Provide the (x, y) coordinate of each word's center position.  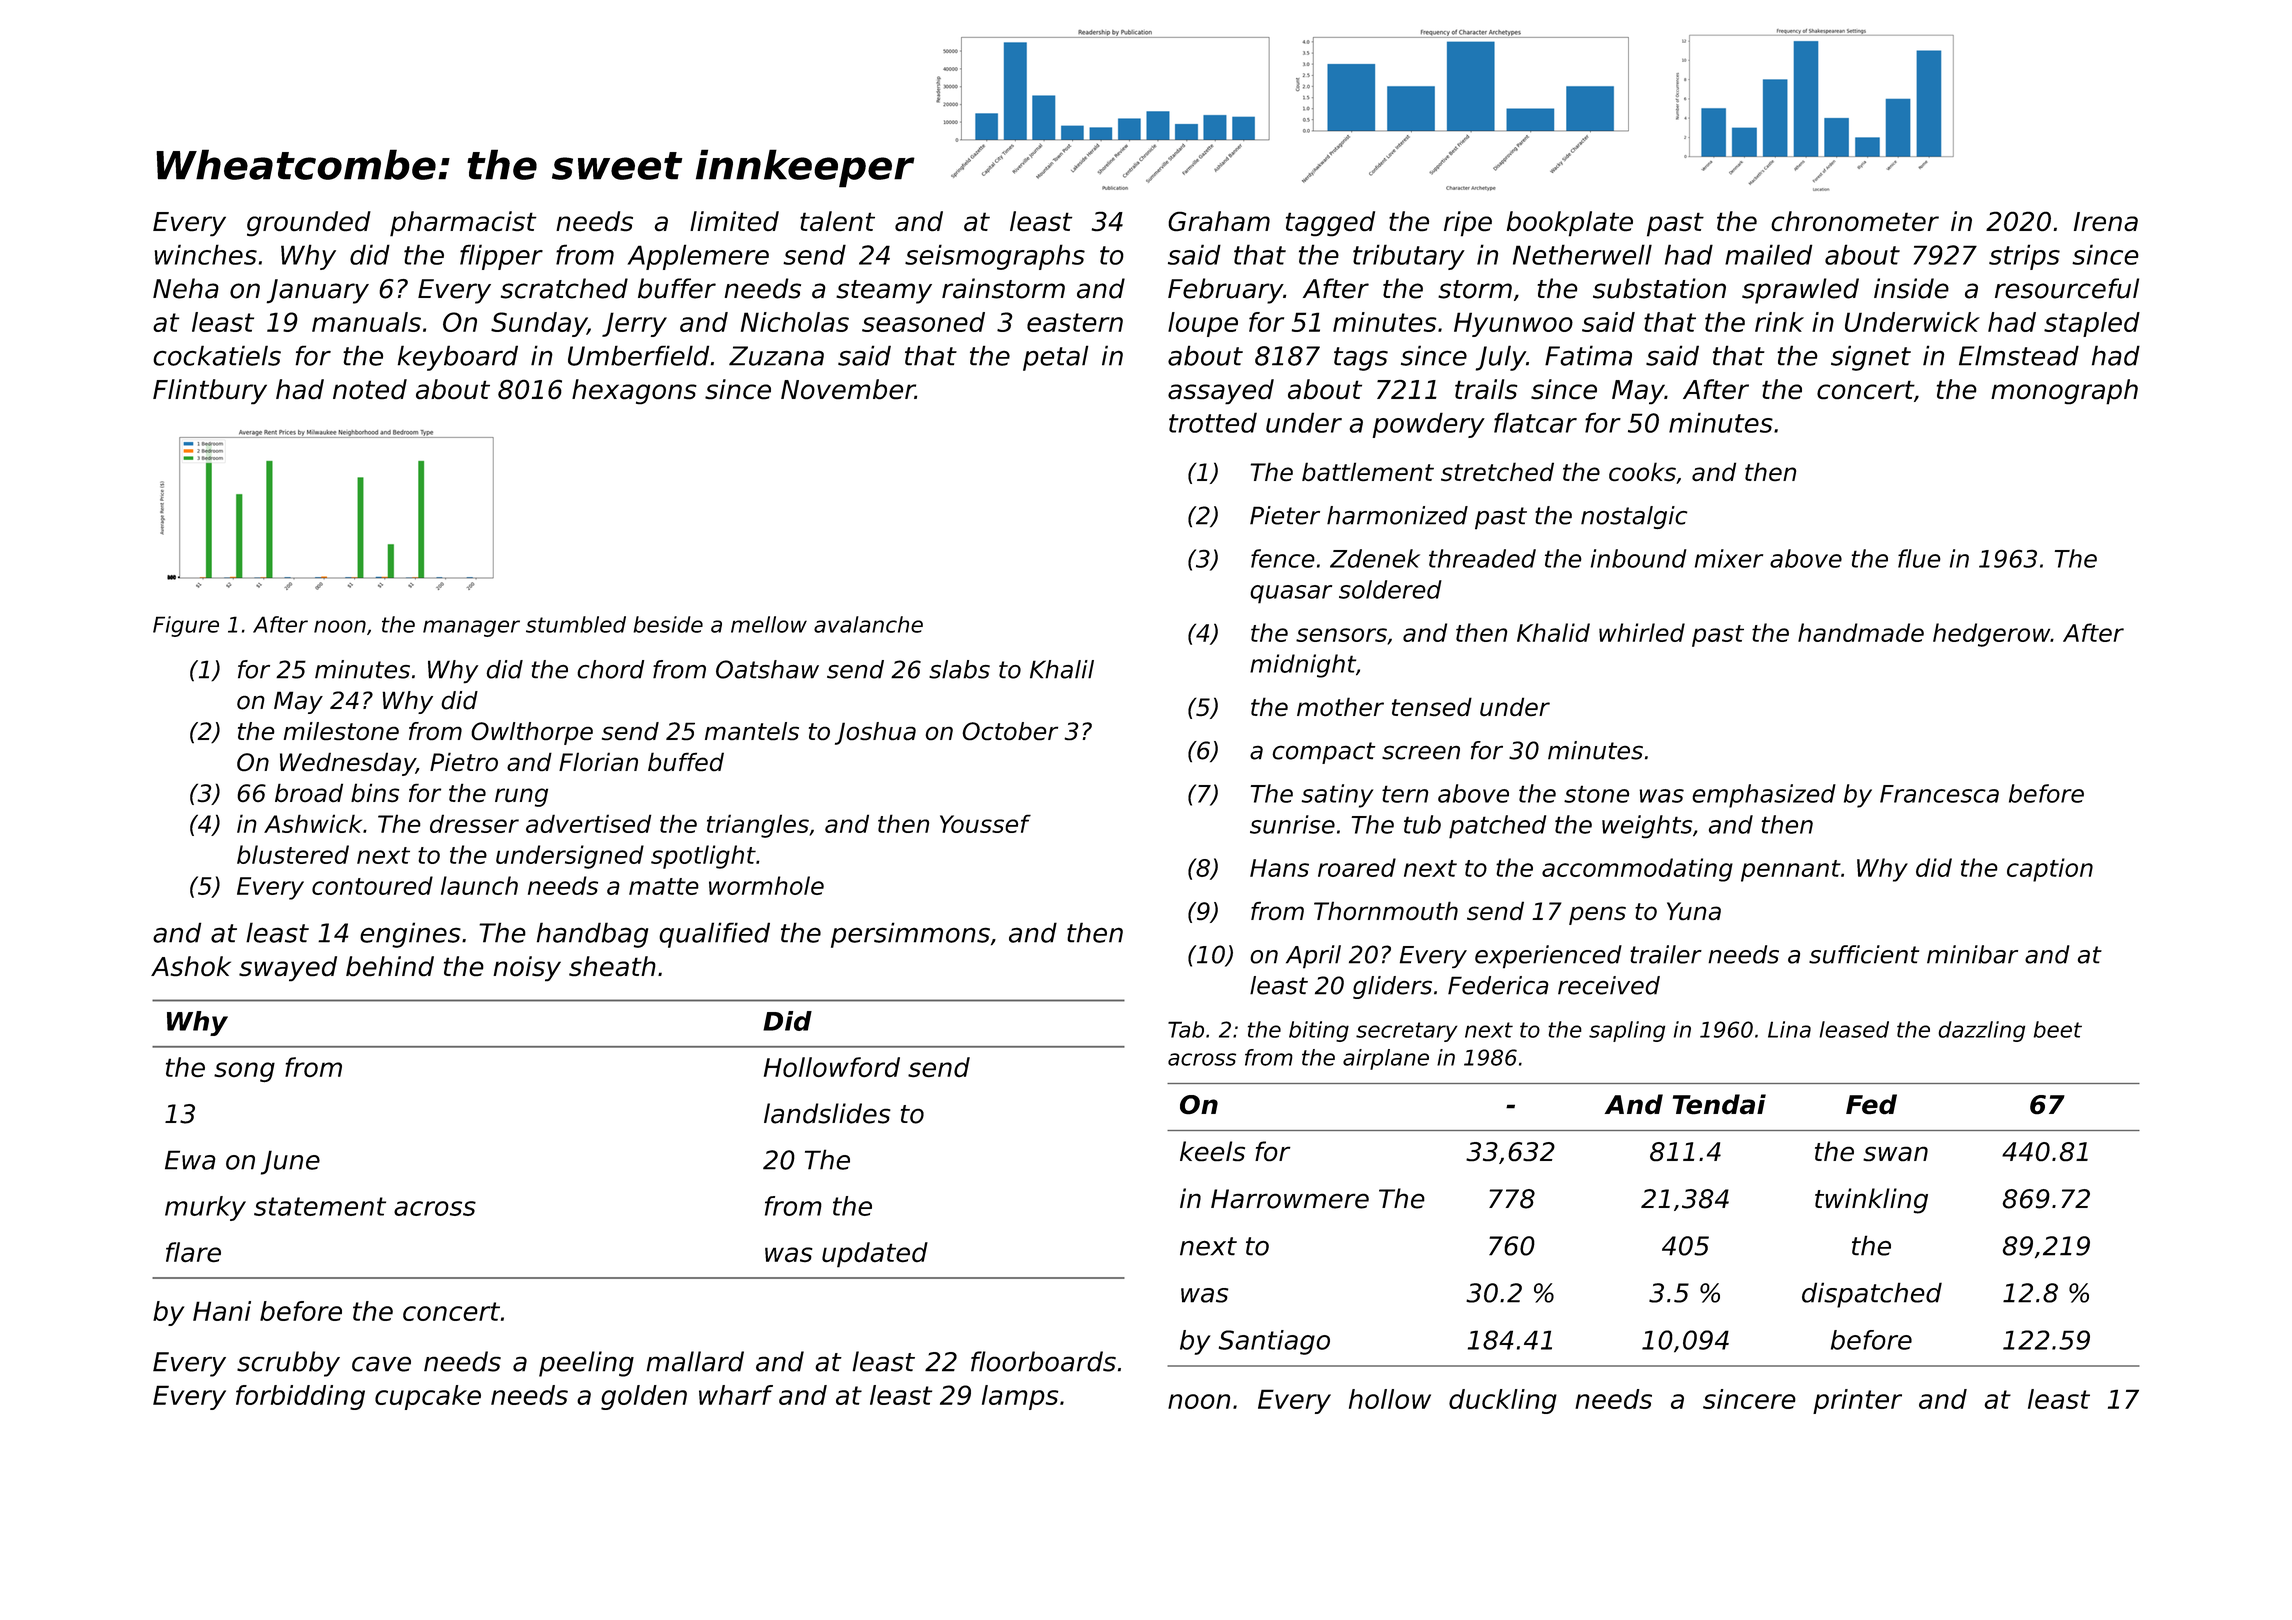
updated (875, 1255)
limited (734, 221)
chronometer (1855, 221)
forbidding (300, 1397)
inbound (1639, 558)
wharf (736, 1395)
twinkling (1871, 1201)
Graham (1219, 221)
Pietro (464, 761)
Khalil (1062, 669)
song (244, 1072)
